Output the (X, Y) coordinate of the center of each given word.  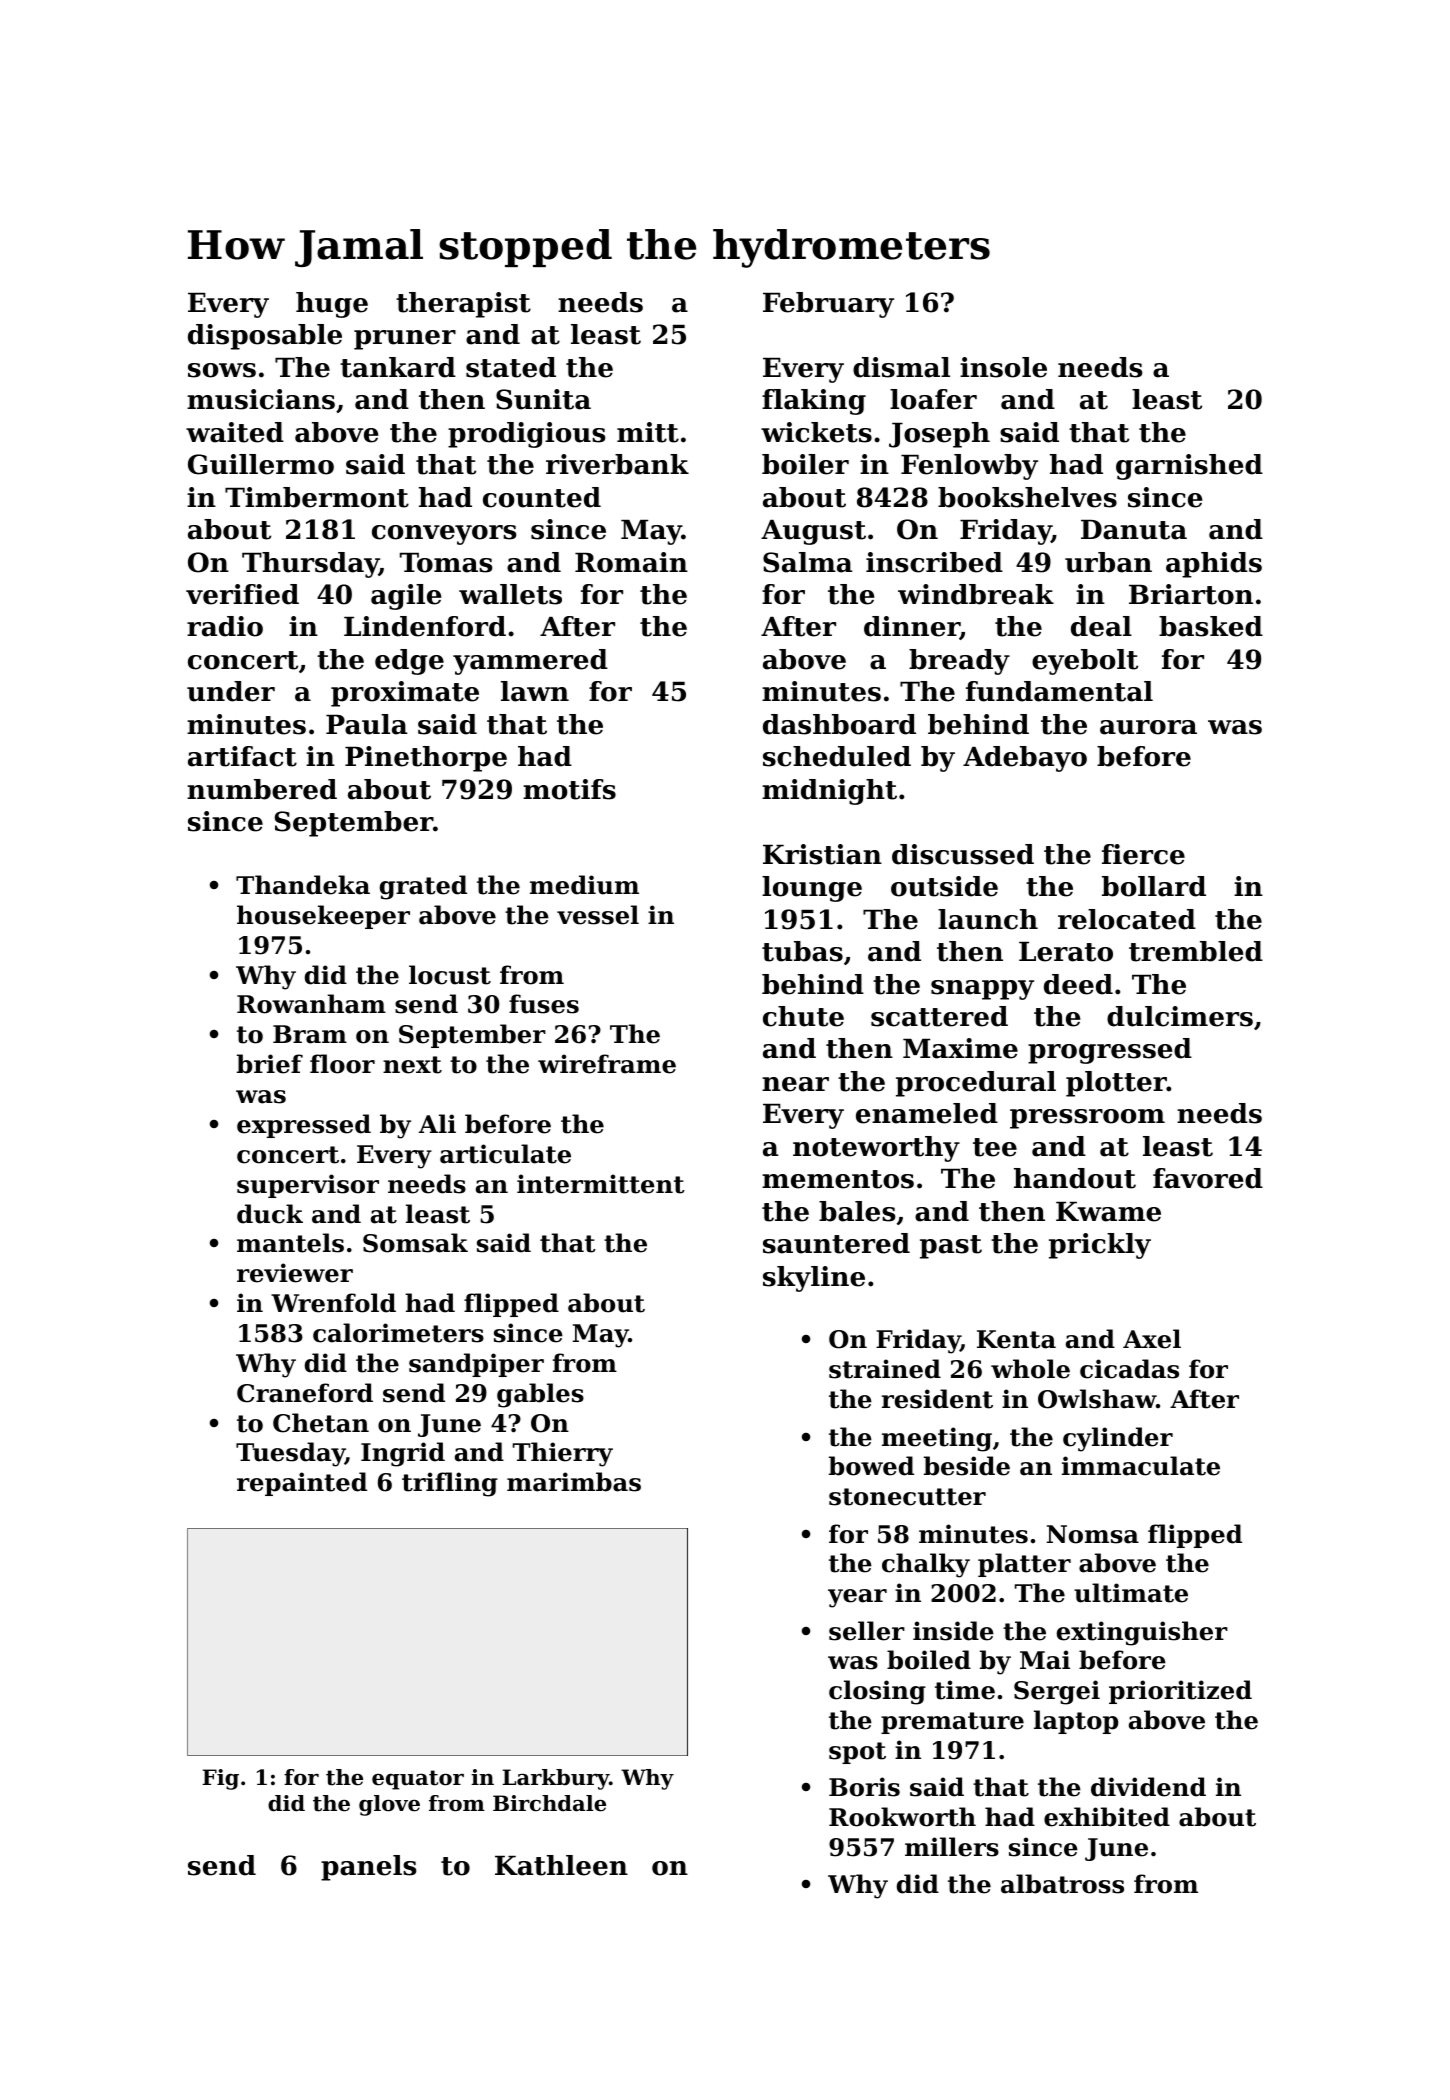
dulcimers (1180, 1016)
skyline (814, 1279)
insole (1003, 367)
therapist (463, 305)
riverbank (617, 464)
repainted (302, 1484)
